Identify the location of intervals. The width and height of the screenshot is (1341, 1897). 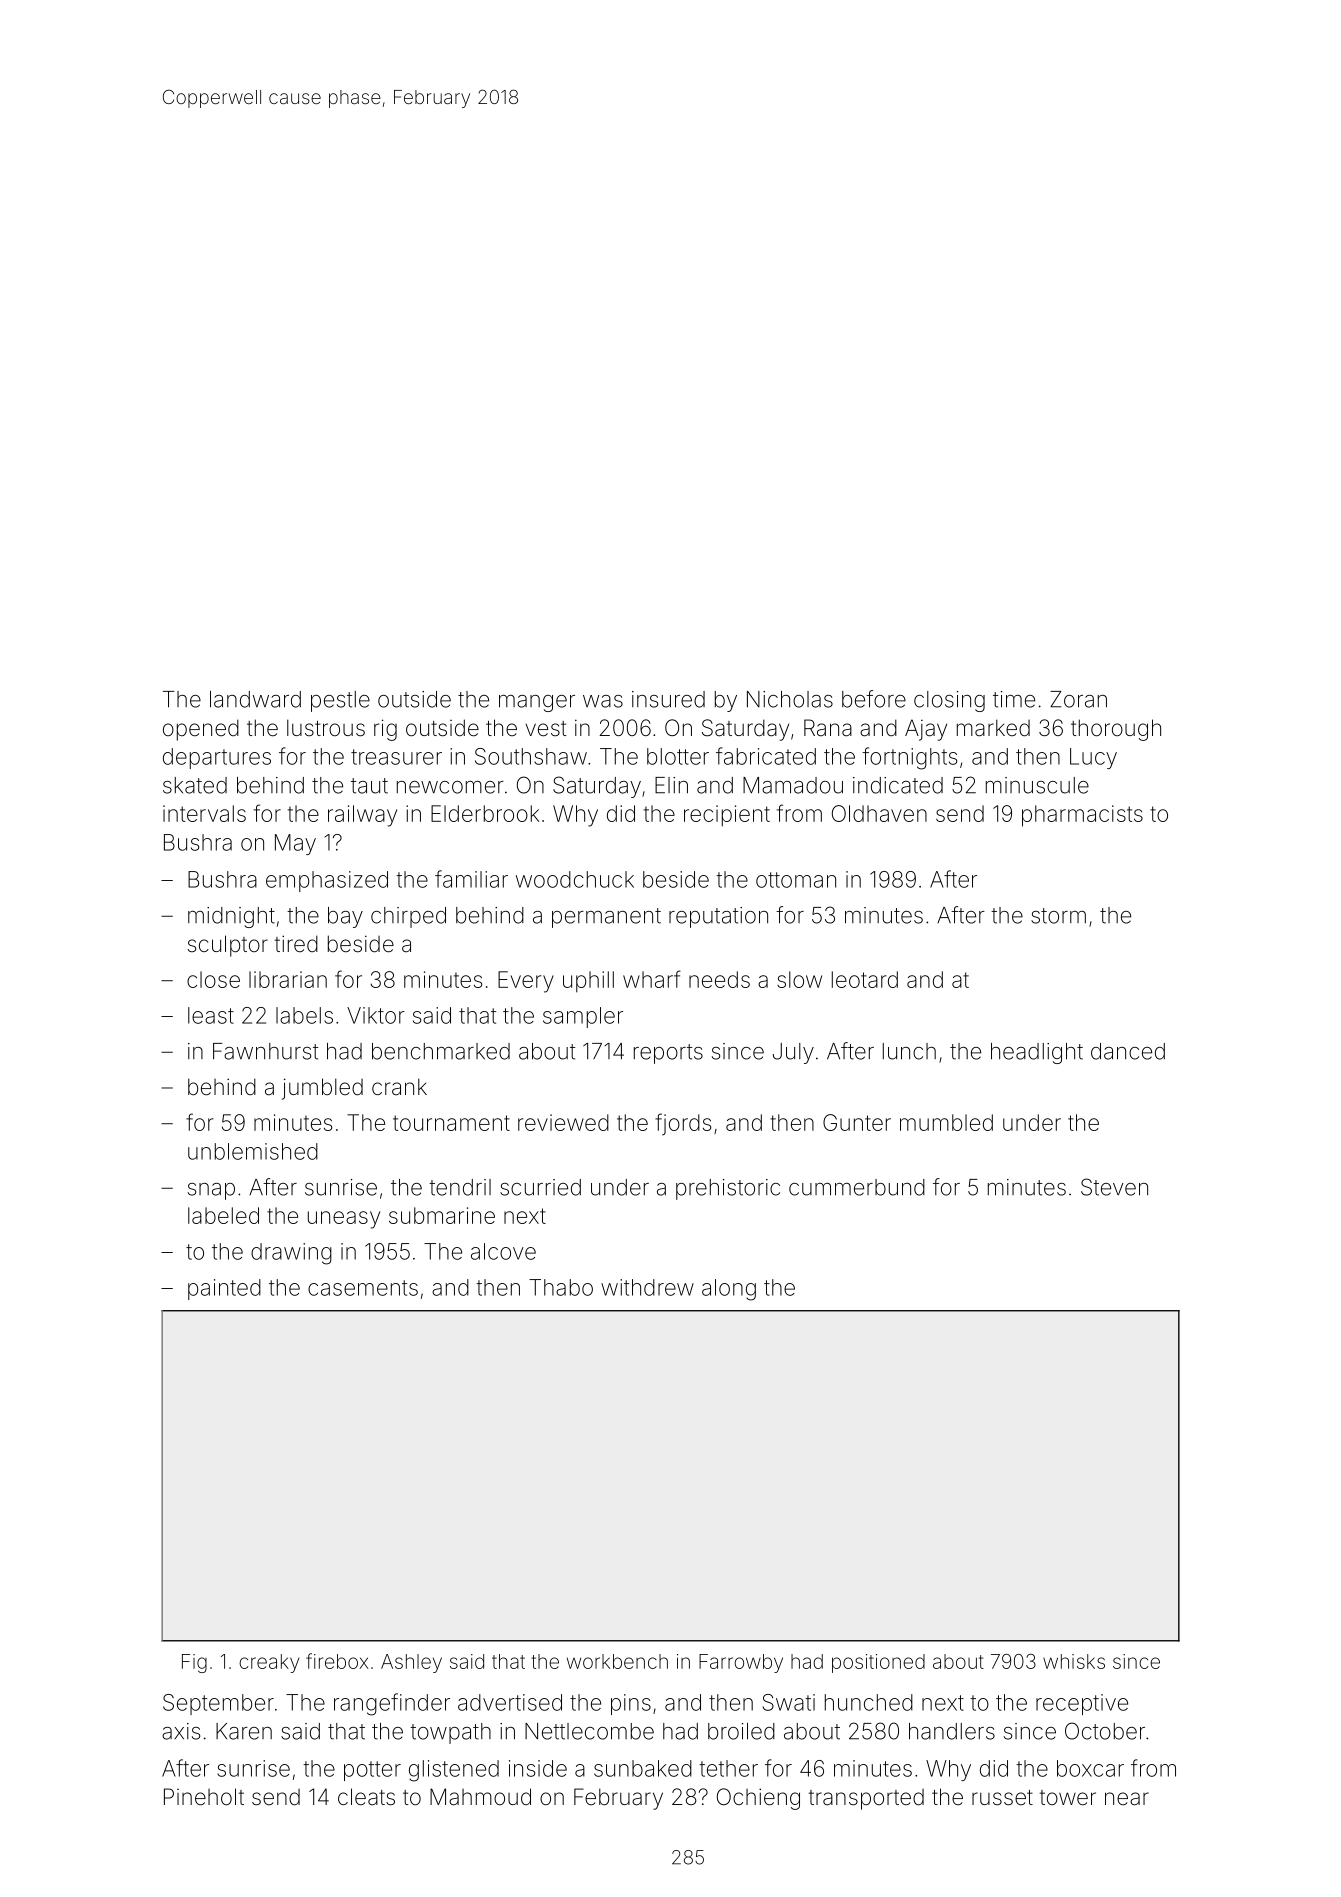
(204, 813).
